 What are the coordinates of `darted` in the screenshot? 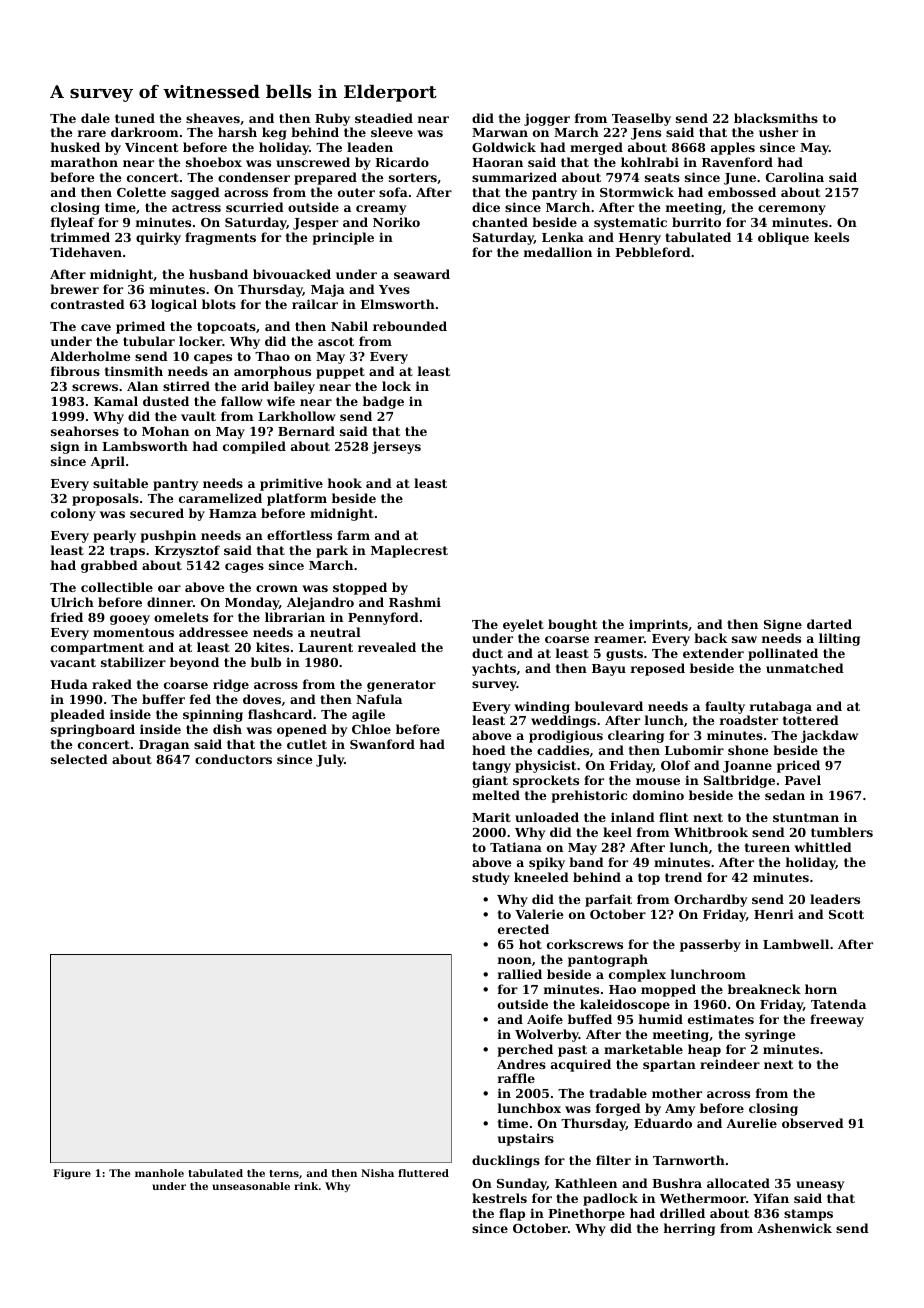 It's located at (829, 624).
